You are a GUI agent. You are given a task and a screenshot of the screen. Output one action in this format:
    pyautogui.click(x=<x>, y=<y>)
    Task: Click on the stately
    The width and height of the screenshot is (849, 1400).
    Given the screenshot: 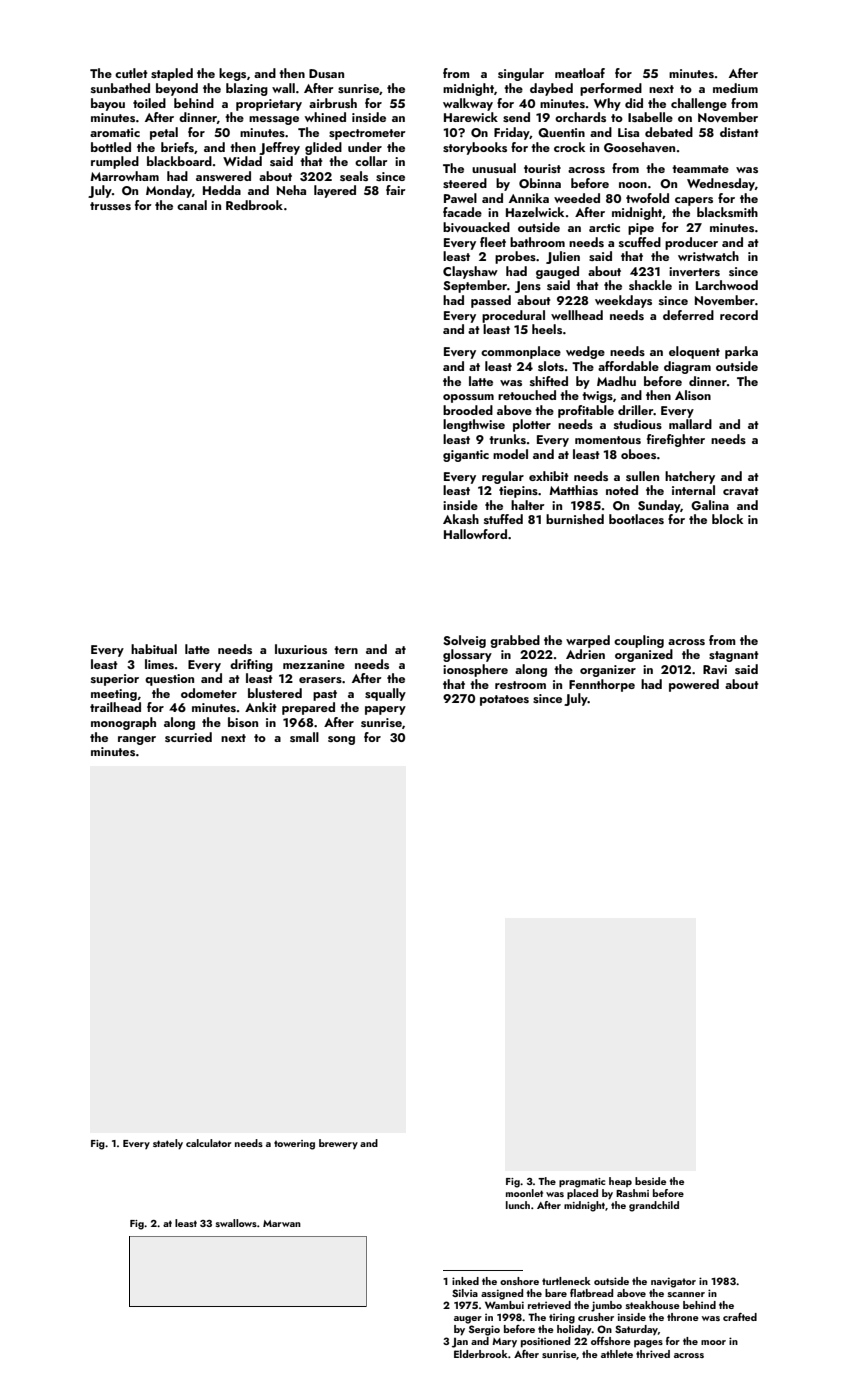 What is the action you would take?
    pyautogui.click(x=168, y=1144)
